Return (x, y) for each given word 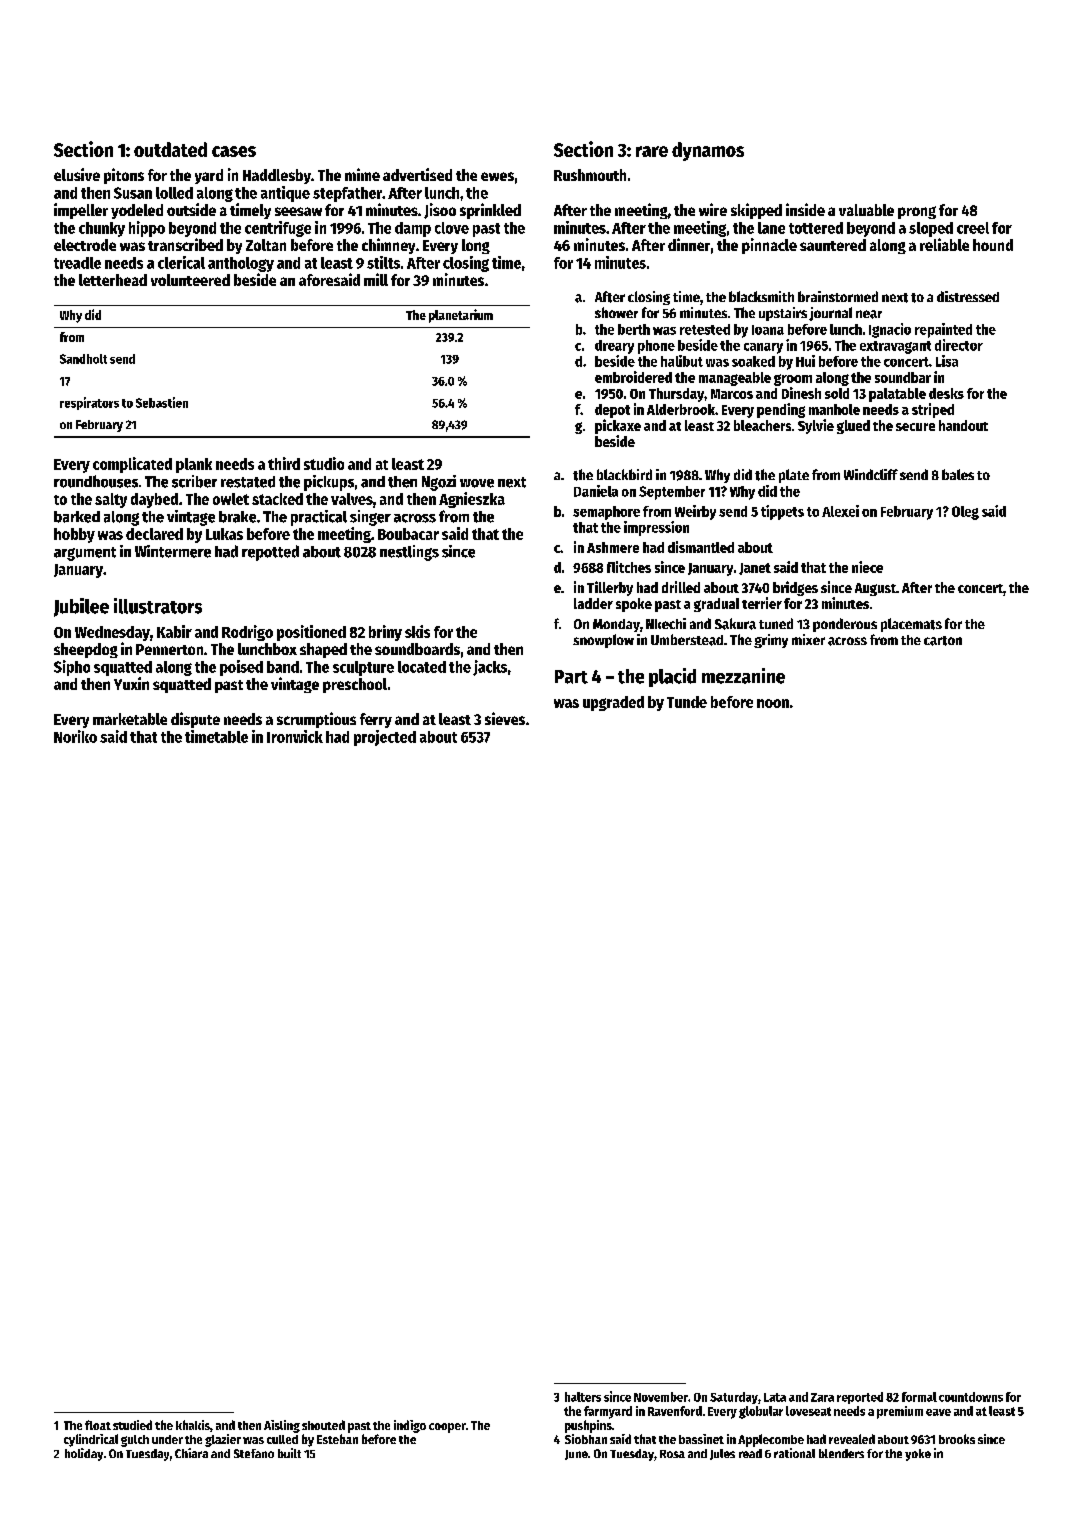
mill (376, 279)
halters (583, 1397)
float (98, 1425)
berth (634, 329)
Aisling (282, 1426)
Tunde (687, 702)
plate (794, 476)
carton (943, 641)
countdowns (971, 1397)
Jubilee (81, 607)
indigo (410, 1426)
